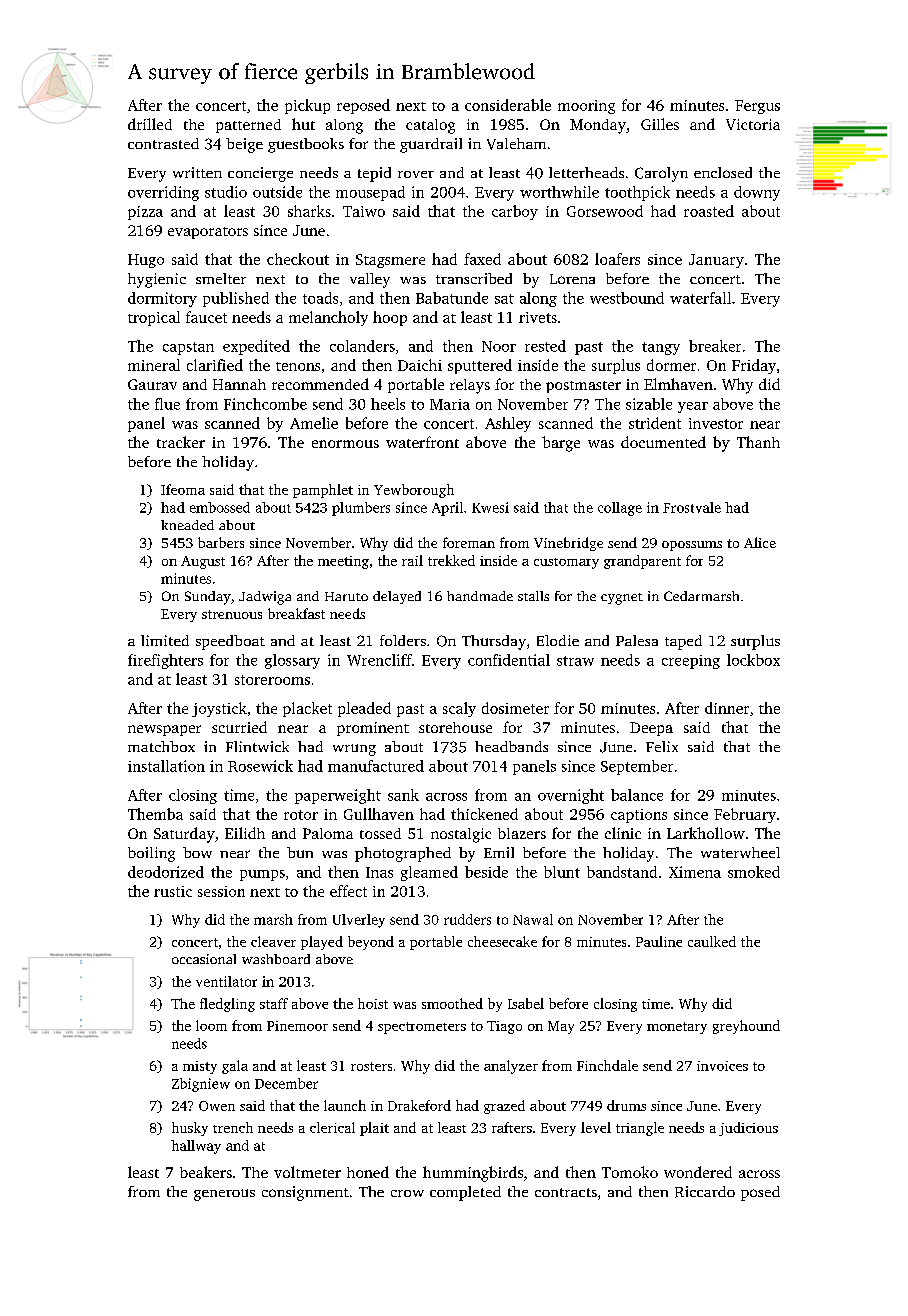  What do you see at coordinates (640, 1129) in the page?
I see `triangle` at bounding box center [640, 1129].
